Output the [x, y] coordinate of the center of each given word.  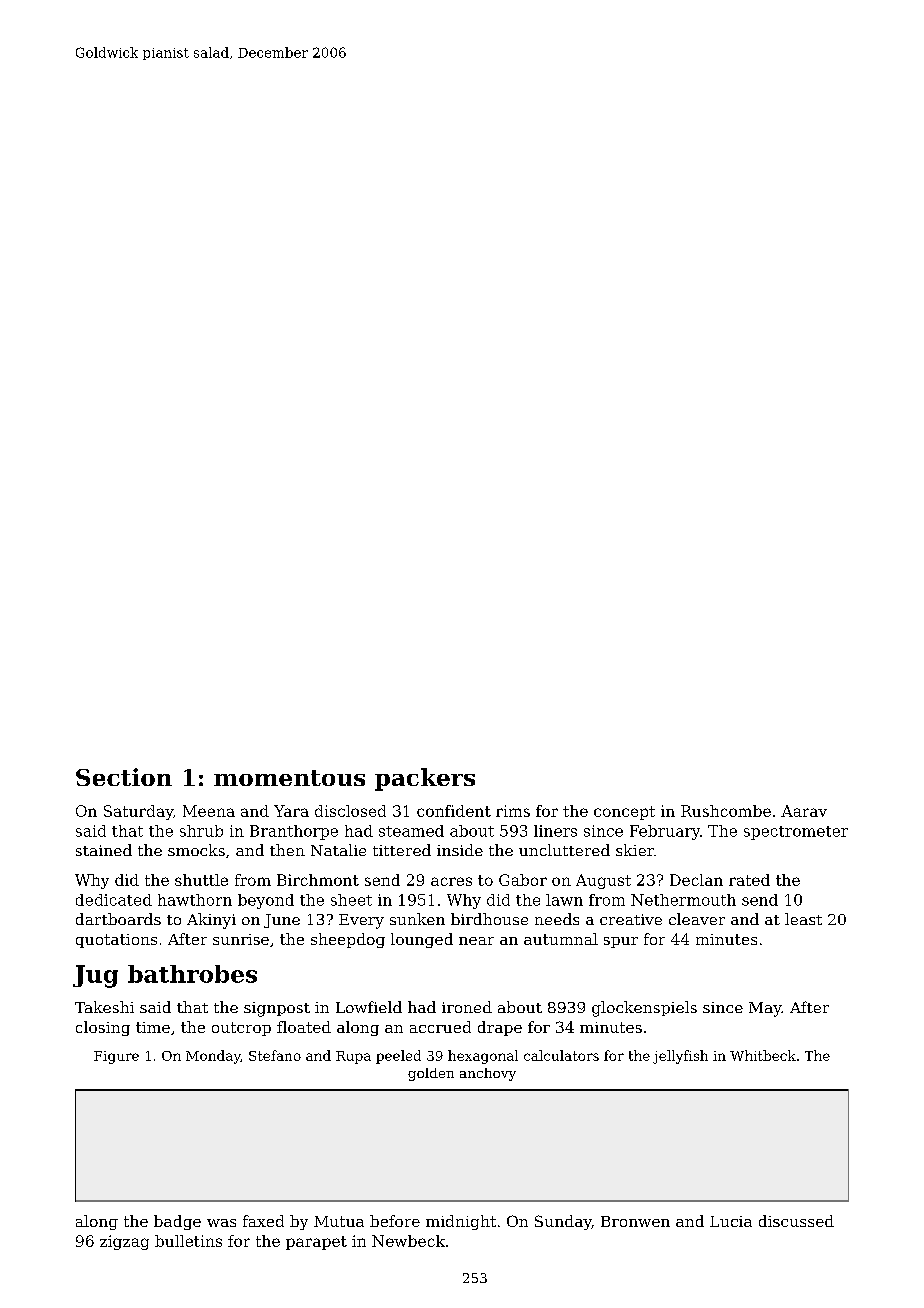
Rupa [353, 1057]
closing [103, 1028]
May [765, 1009]
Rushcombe [726, 811]
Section [124, 777]
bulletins [188, 1241]
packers [425, 779]
